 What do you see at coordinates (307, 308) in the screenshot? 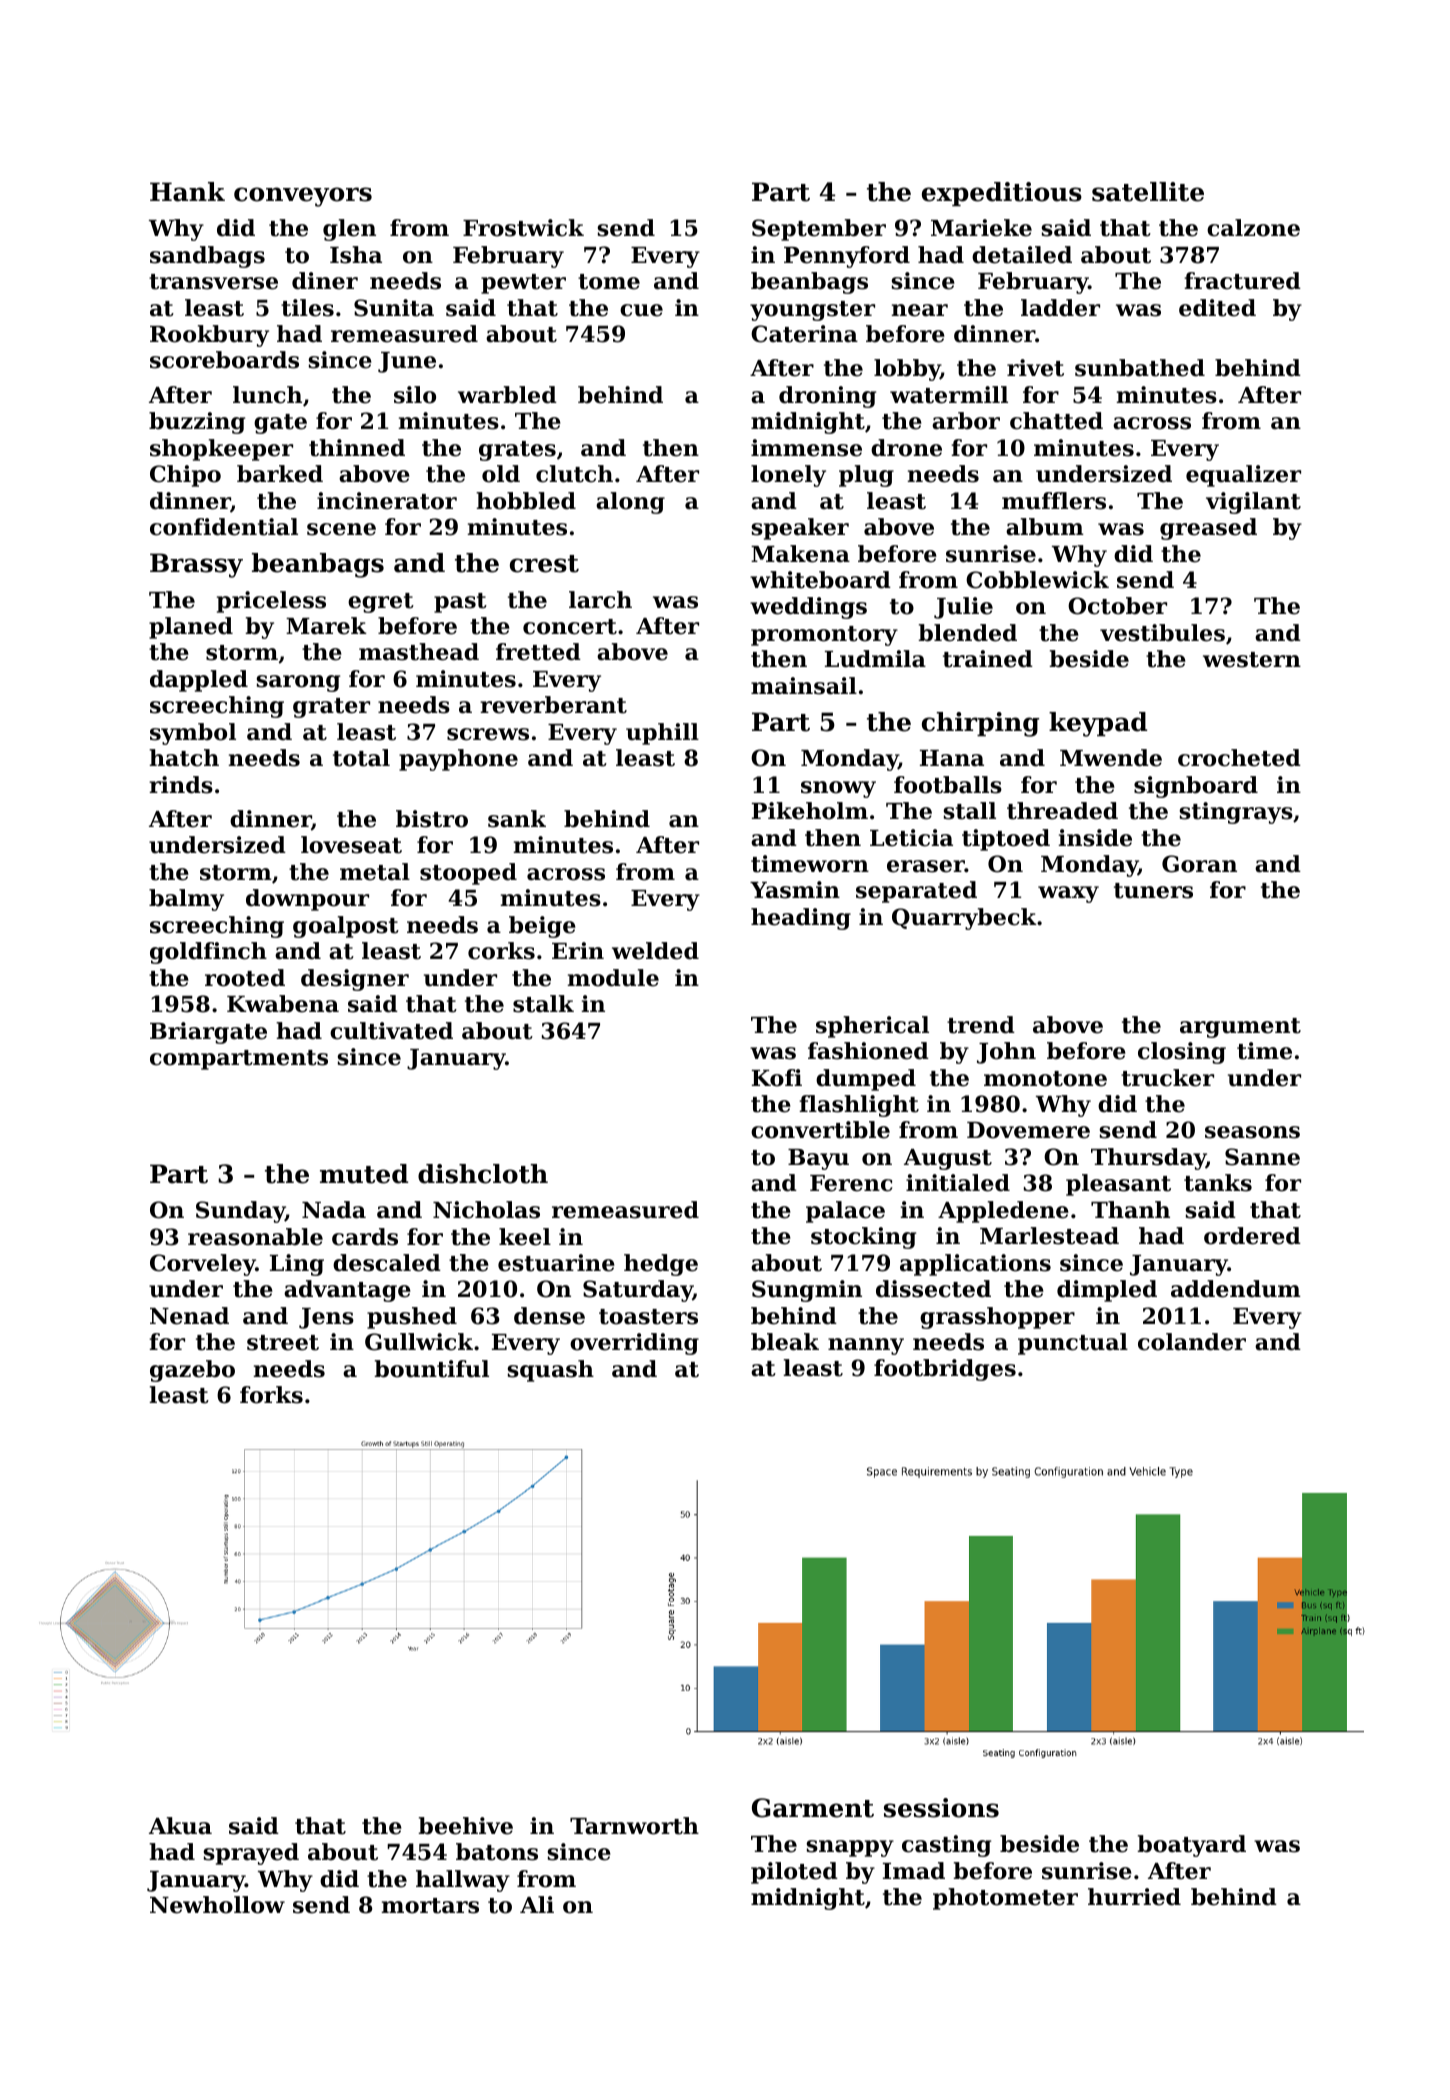
I see `tiles` at bounding box center [307, 308].
